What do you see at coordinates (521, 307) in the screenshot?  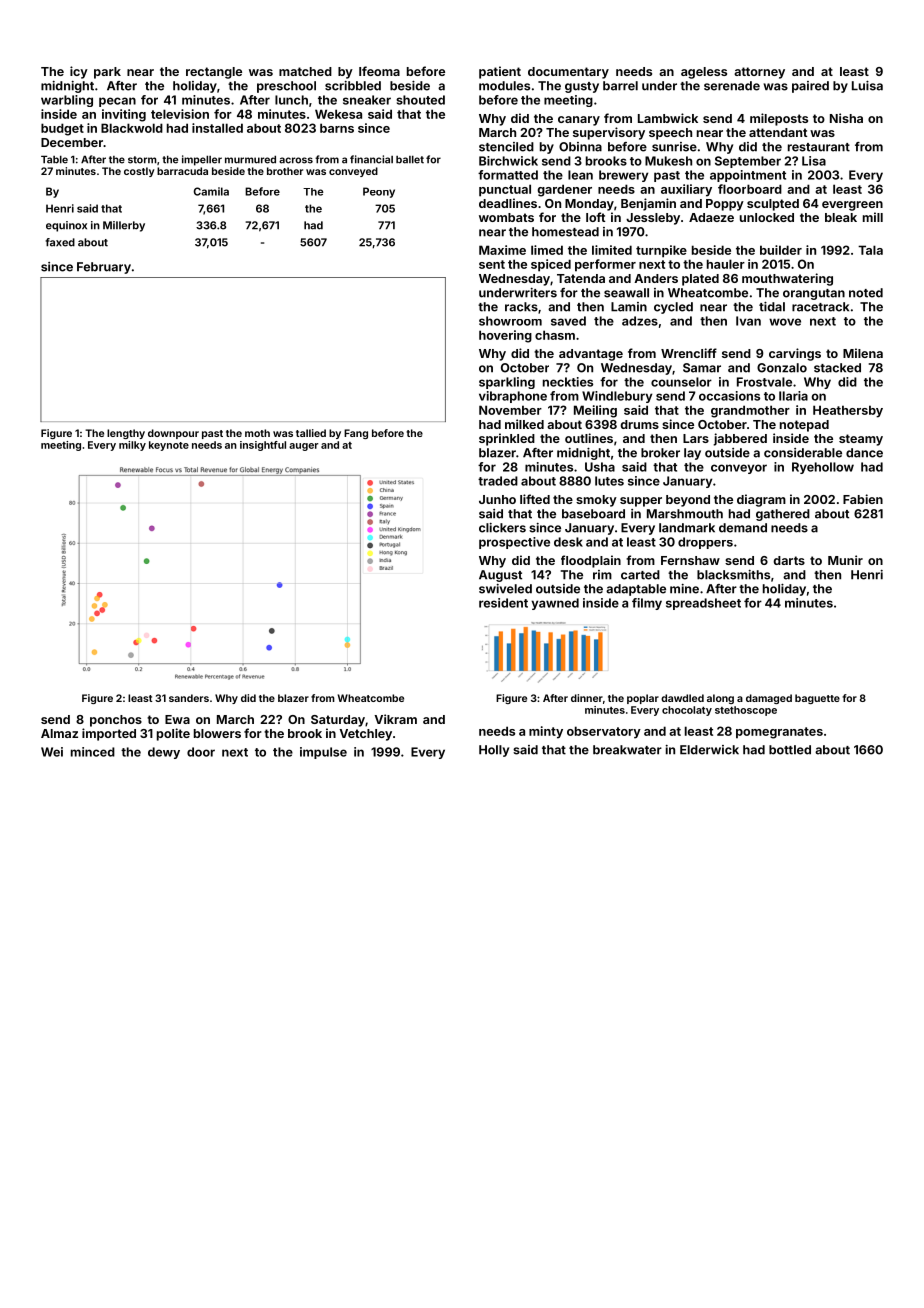 I see `racks` at bounding box center [521, 307].
